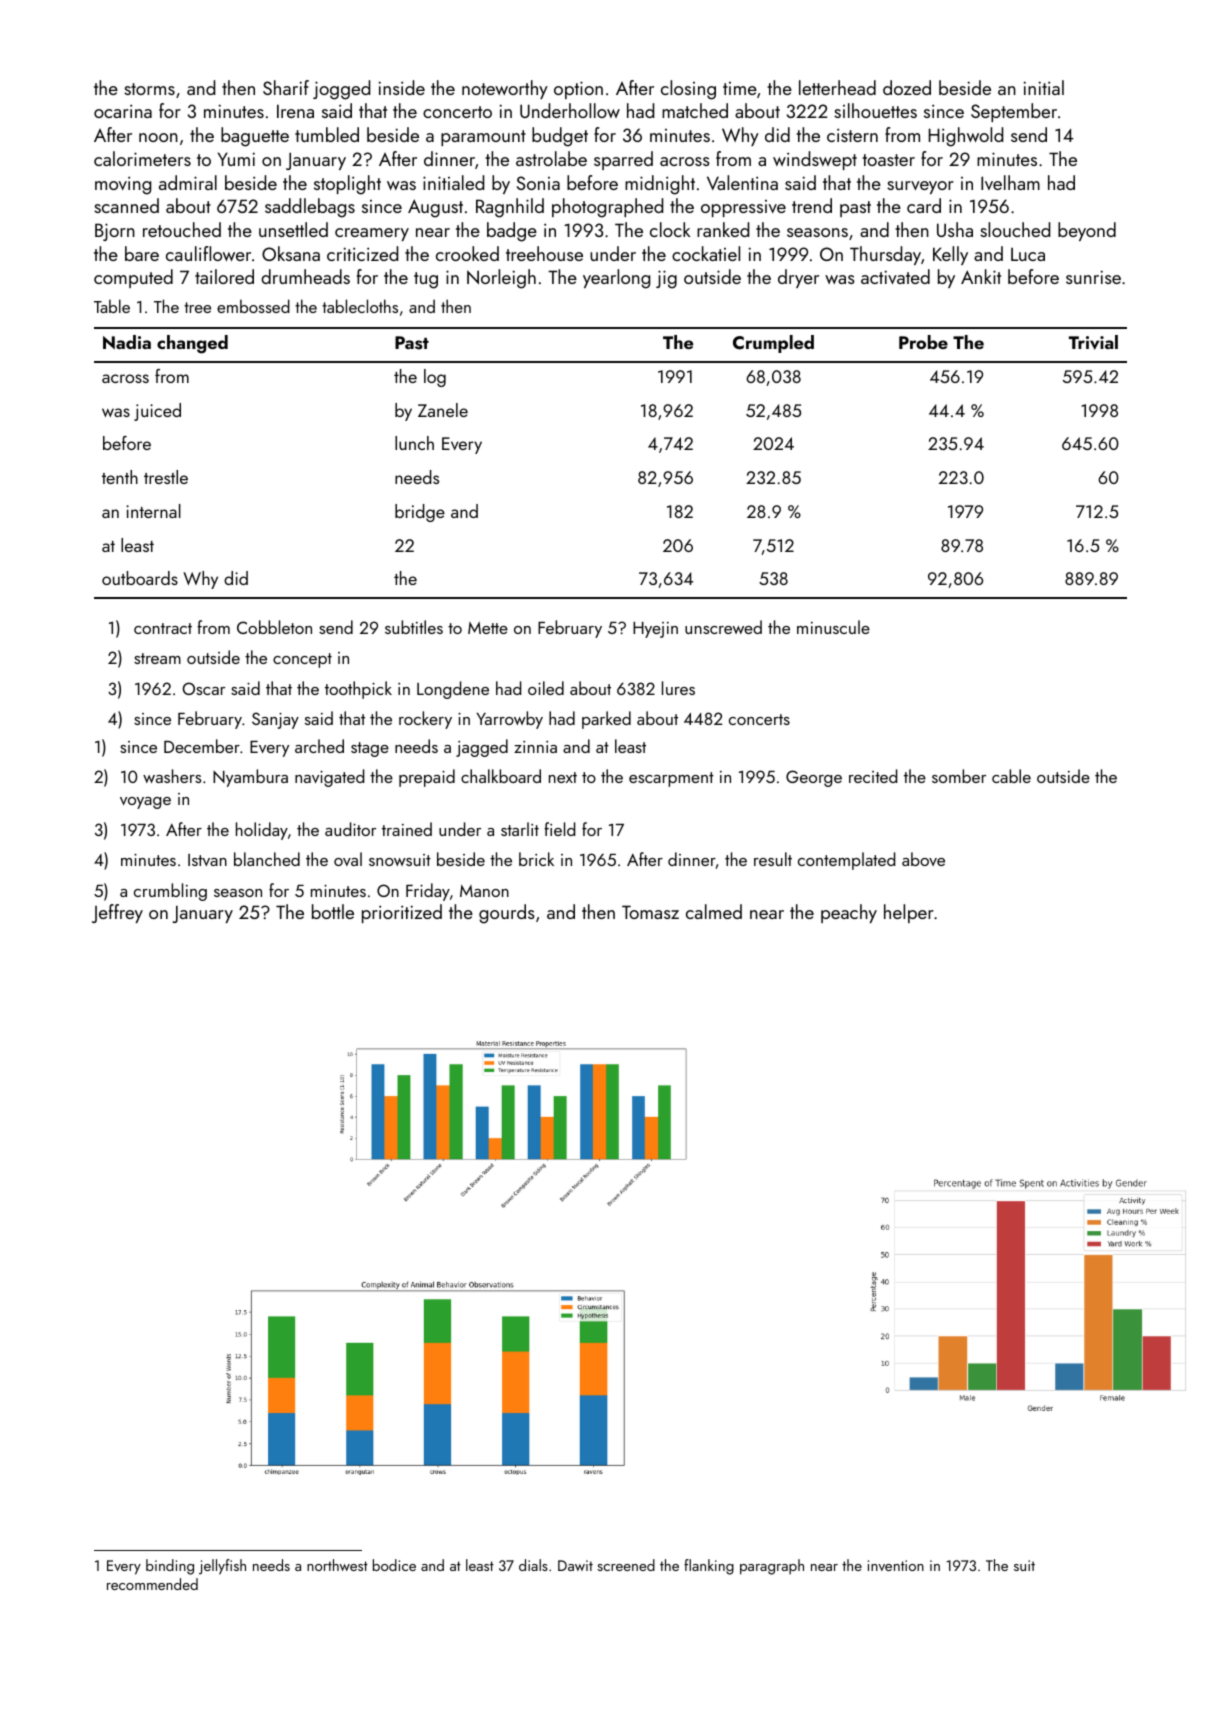 The height and width of the screenshot is (1726, 1221). I want to click on field, so click(559, 829).
